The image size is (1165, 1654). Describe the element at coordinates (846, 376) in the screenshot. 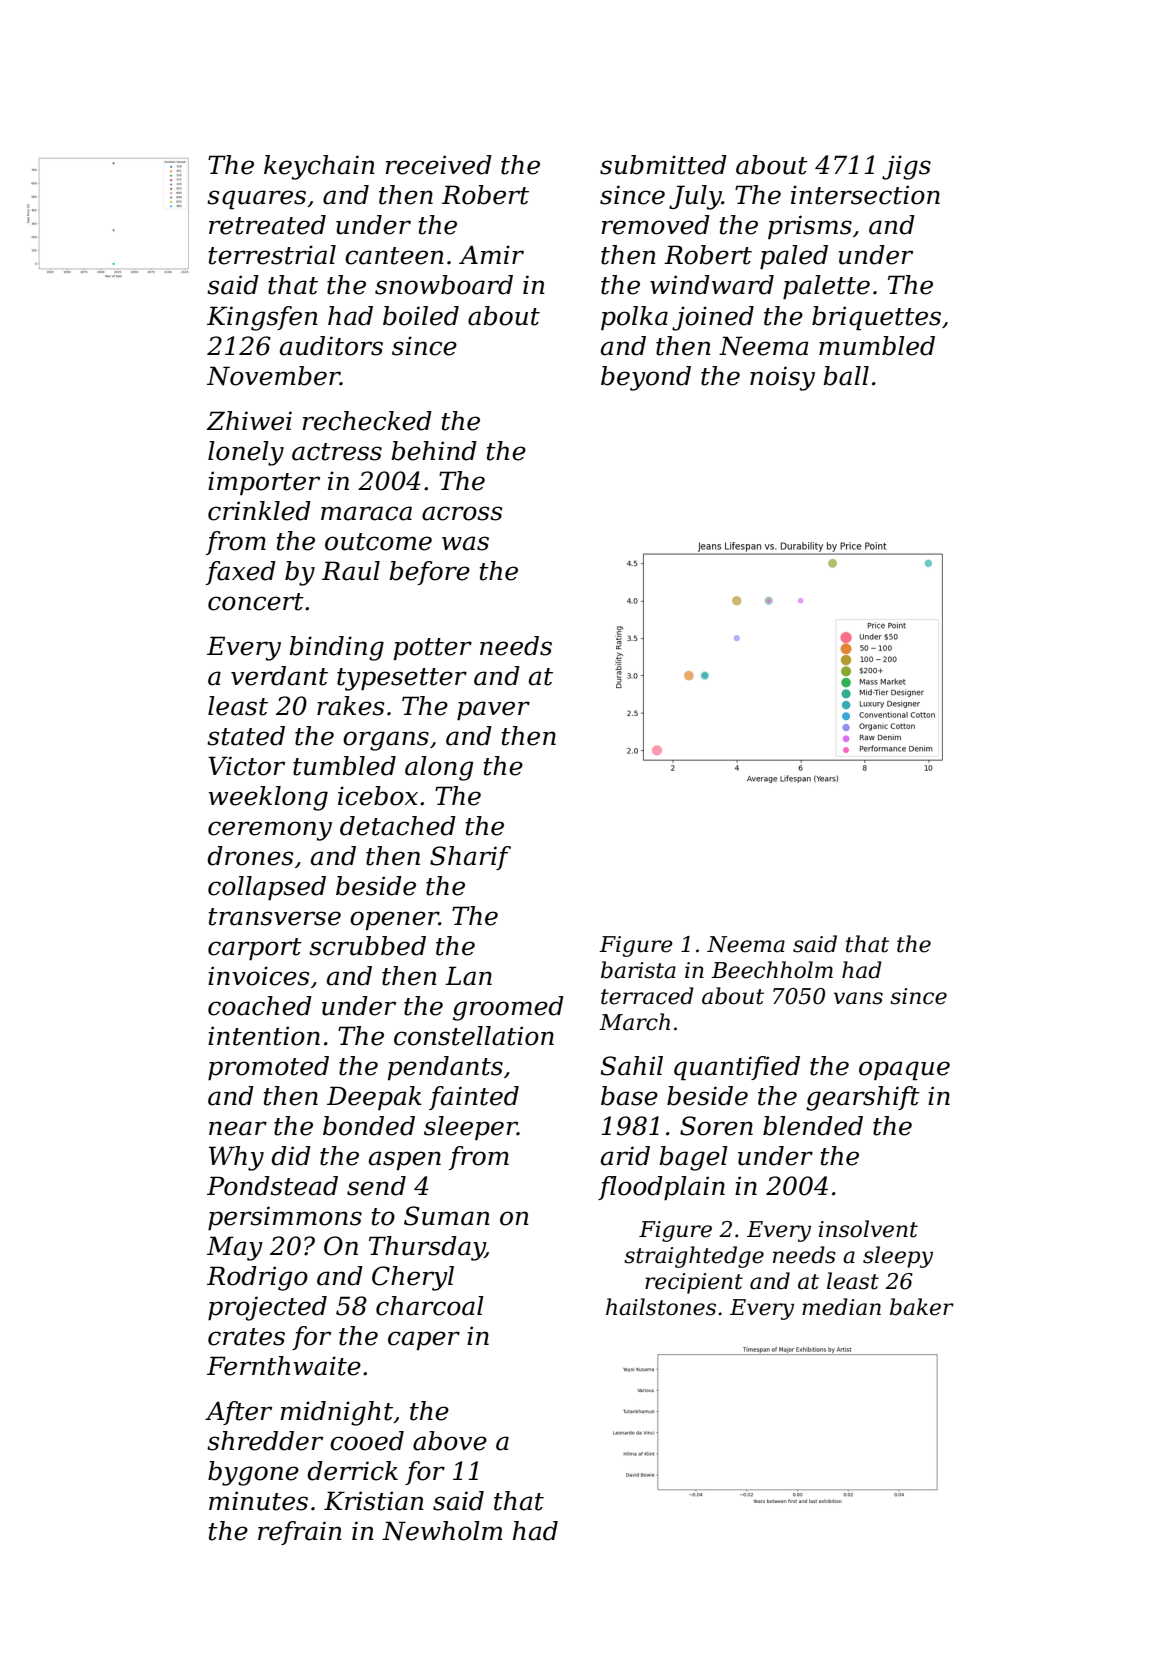

I see `ball` at that location.
